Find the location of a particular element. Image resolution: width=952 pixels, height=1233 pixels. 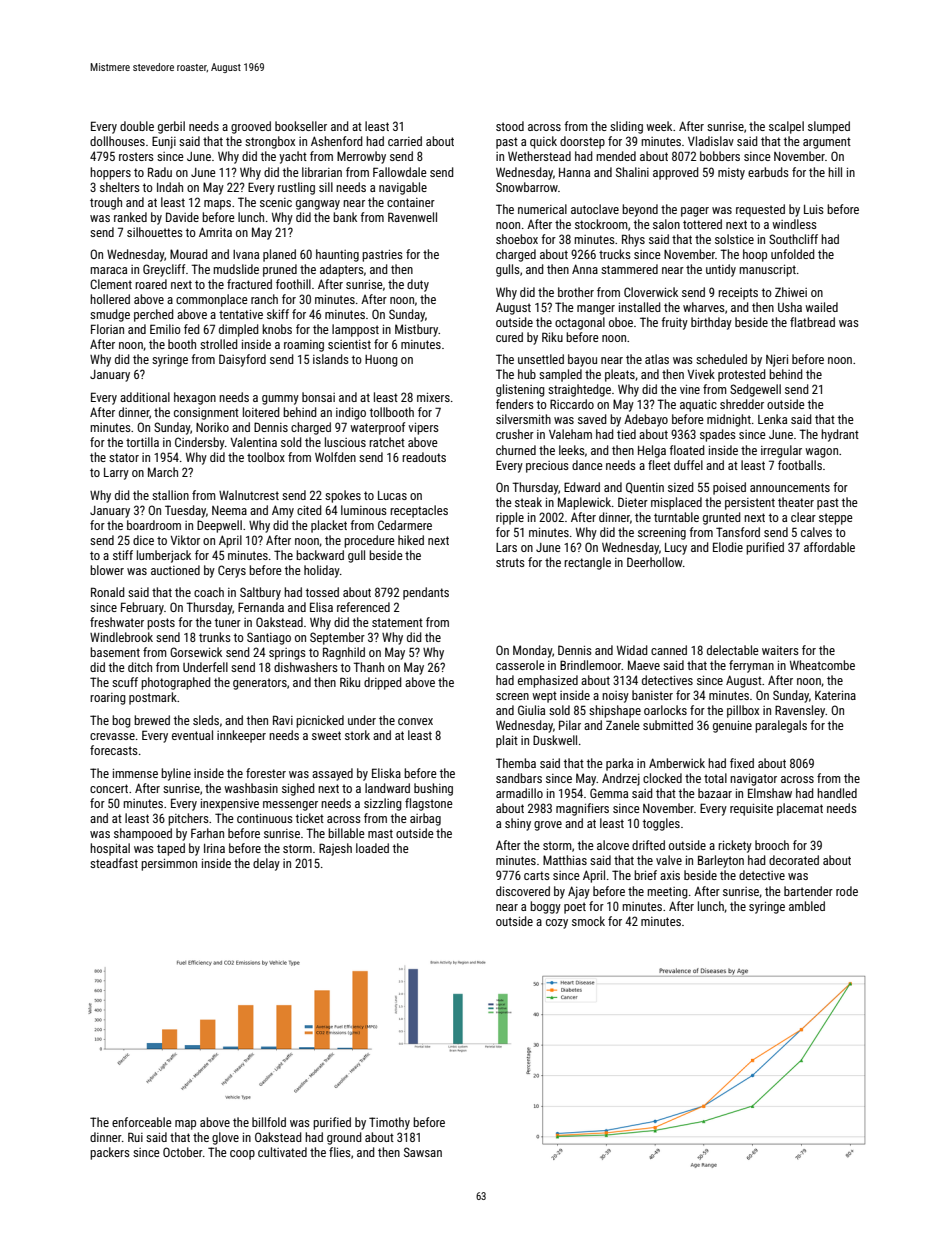

ratchet is located at coordinates (387, 442).
